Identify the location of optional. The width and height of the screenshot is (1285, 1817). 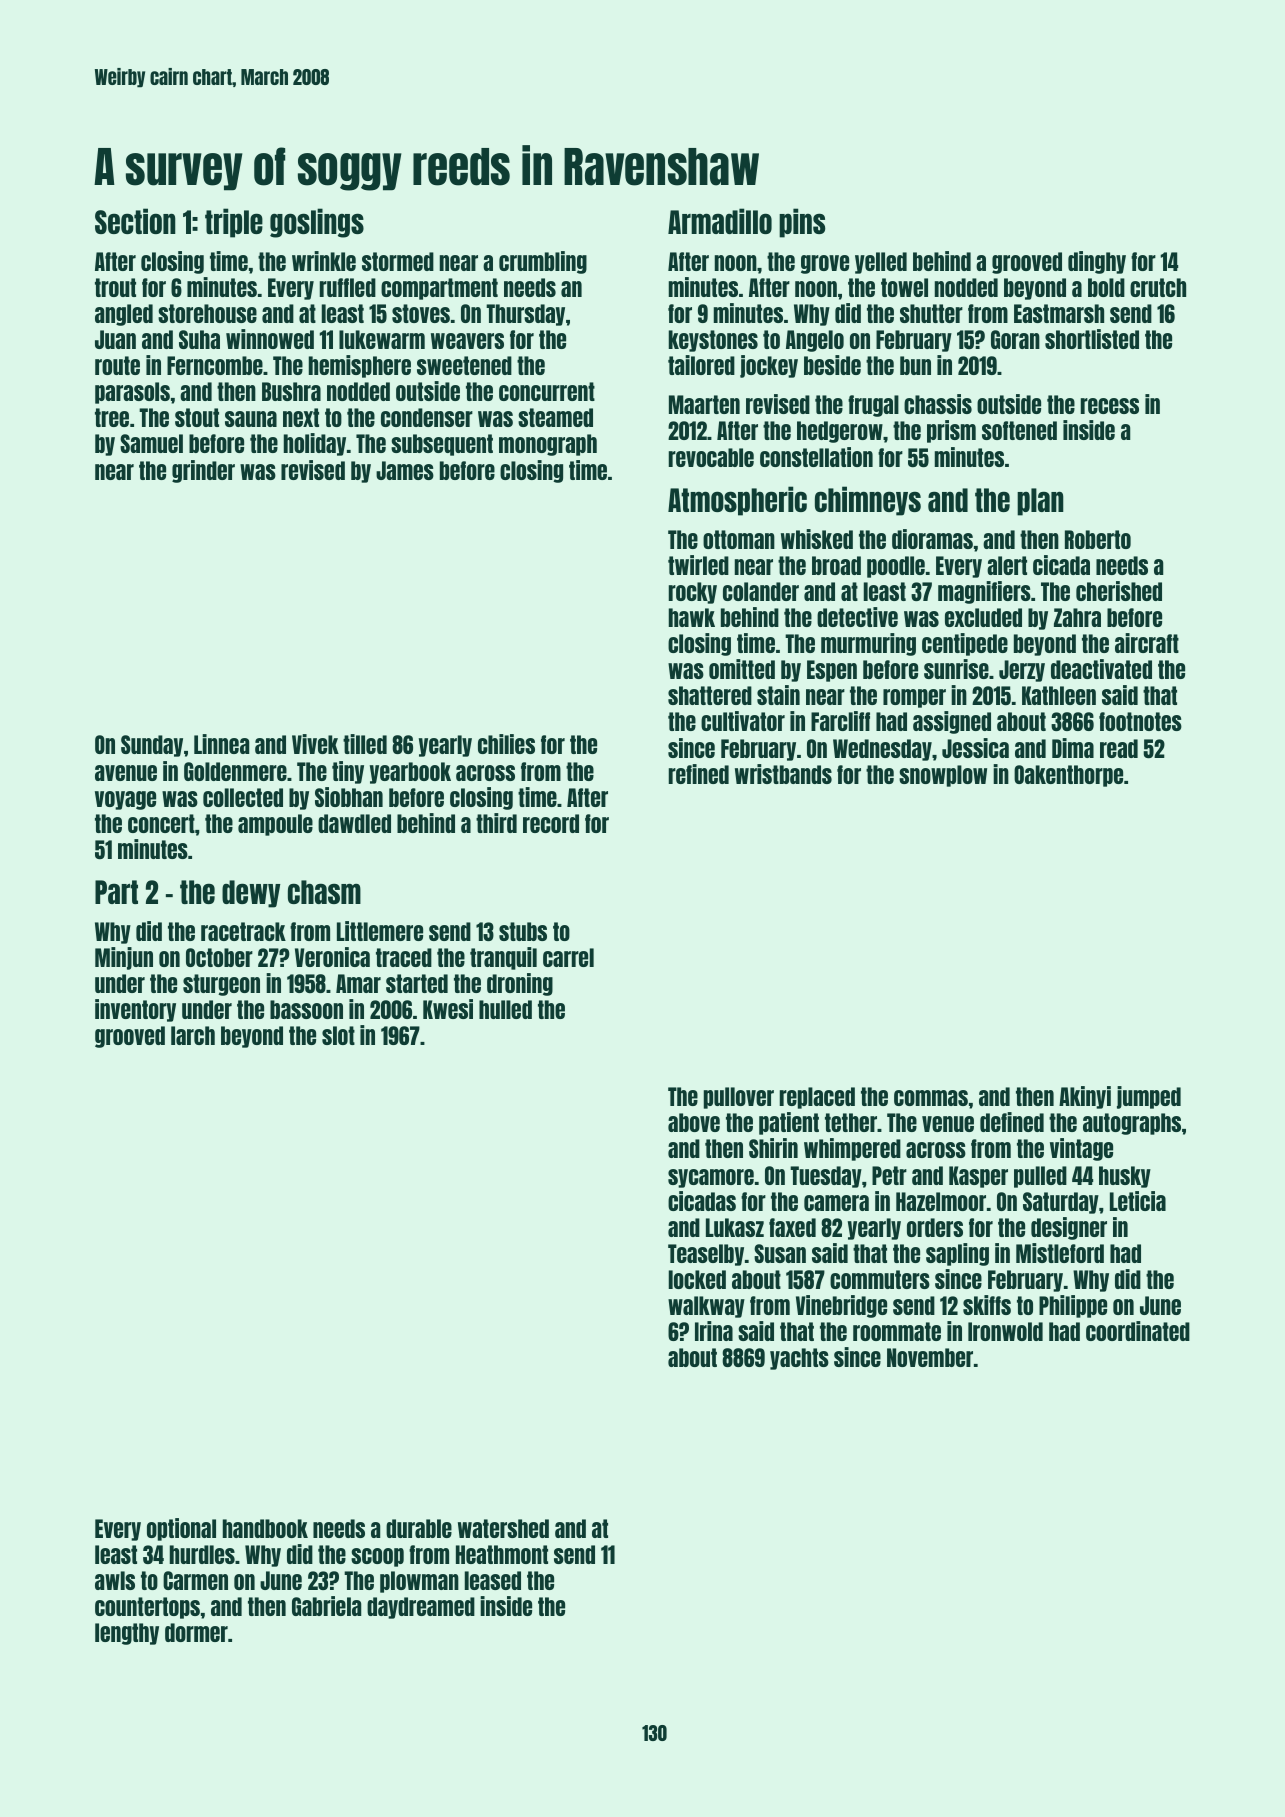
(181, 1529).
